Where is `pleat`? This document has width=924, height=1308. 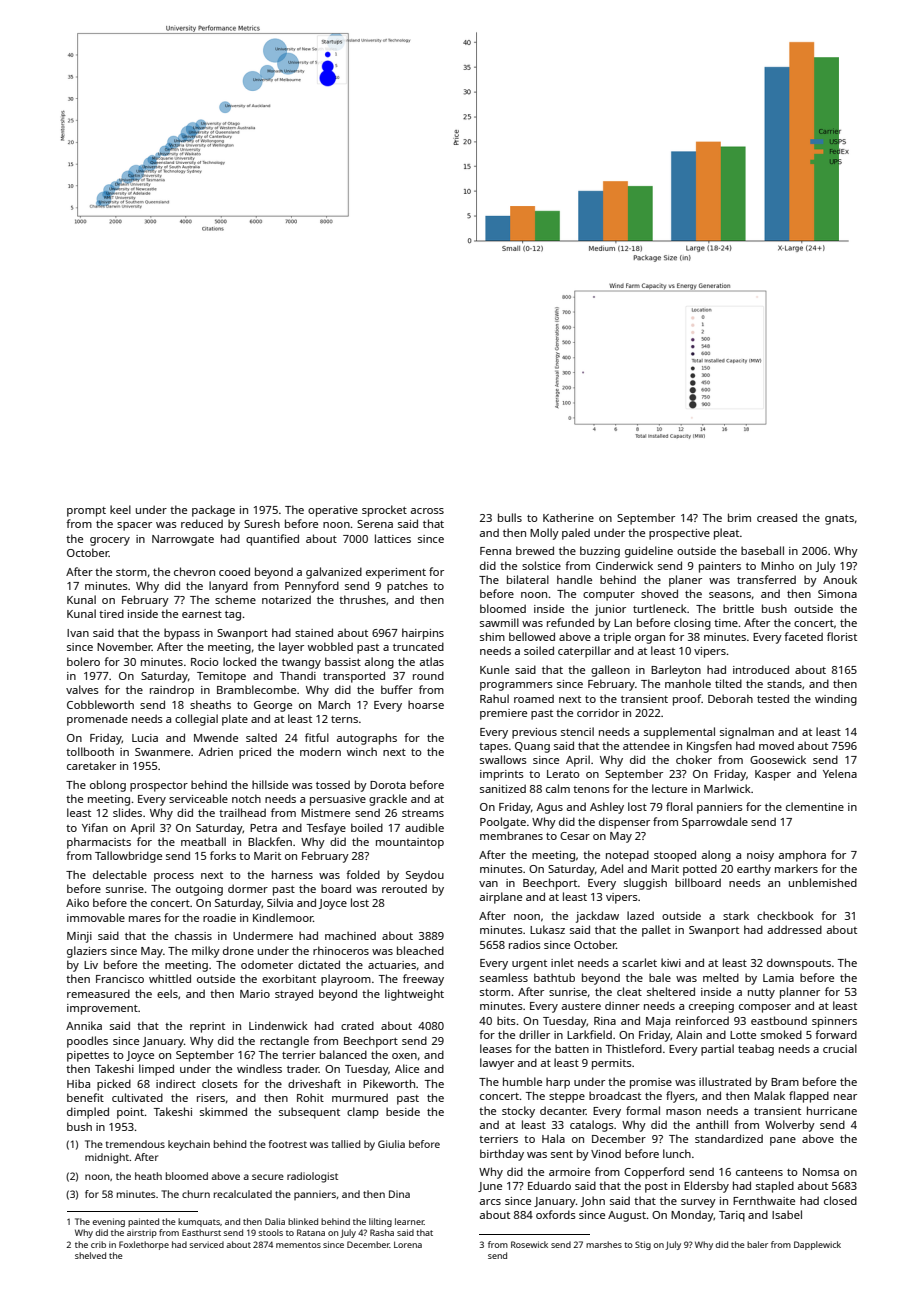 pleat is located at coordinates (727, 534).
